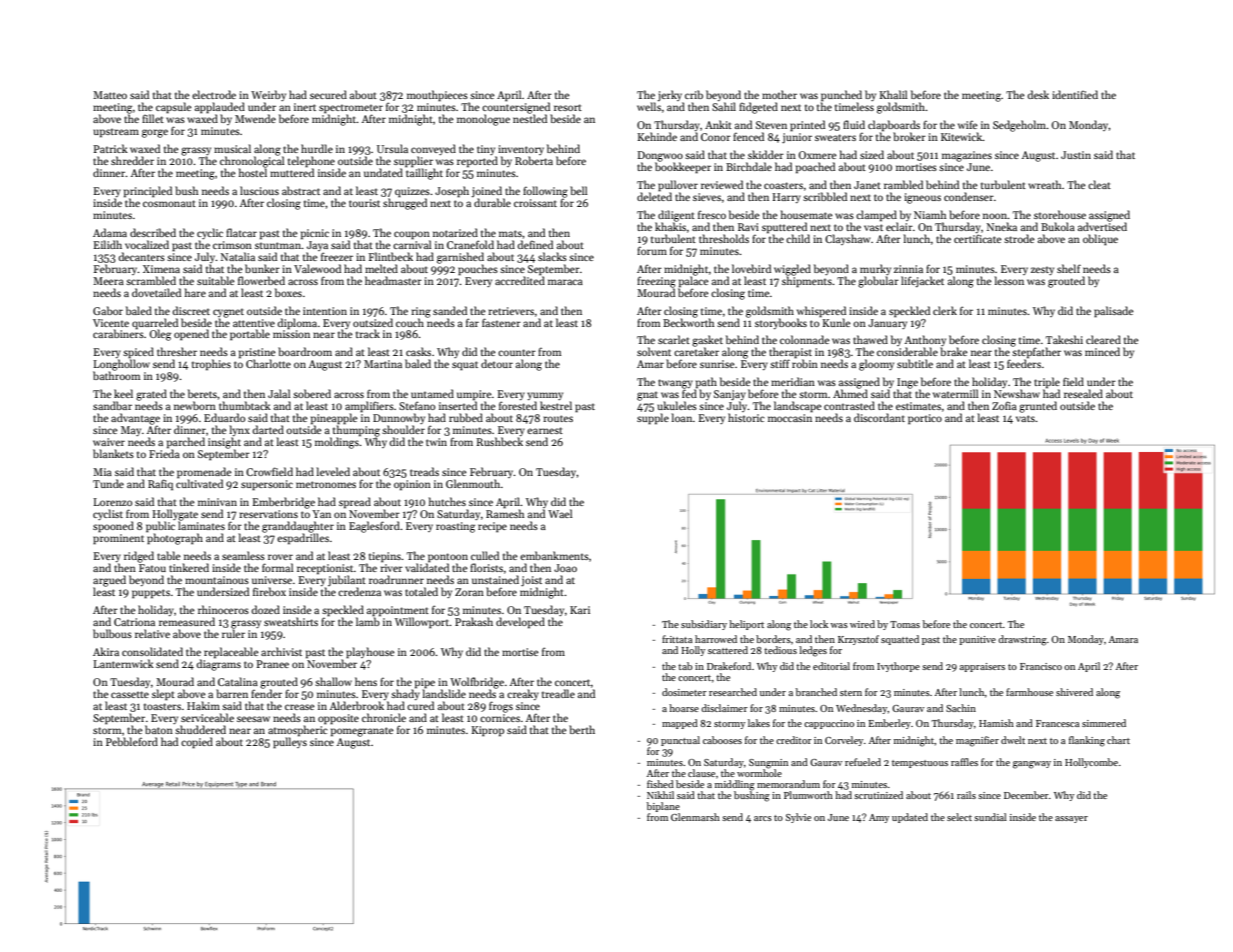 Image resolution: width=1233 pixels, height=952 pixels. I want to click on twangy, so click(675, 384).
